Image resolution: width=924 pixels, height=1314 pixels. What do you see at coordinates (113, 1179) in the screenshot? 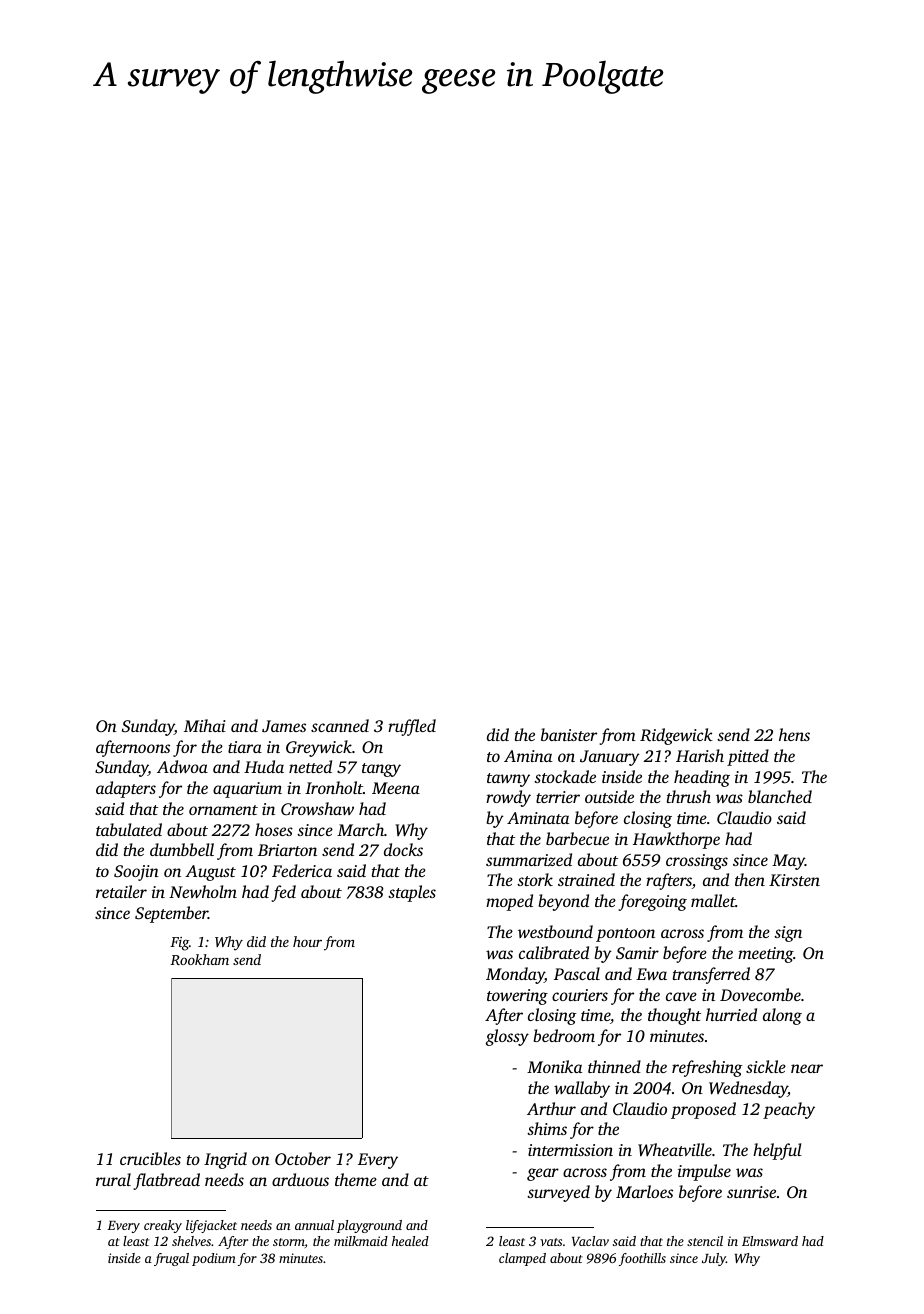
I see `rural` at bounding box center [113, 1179].
